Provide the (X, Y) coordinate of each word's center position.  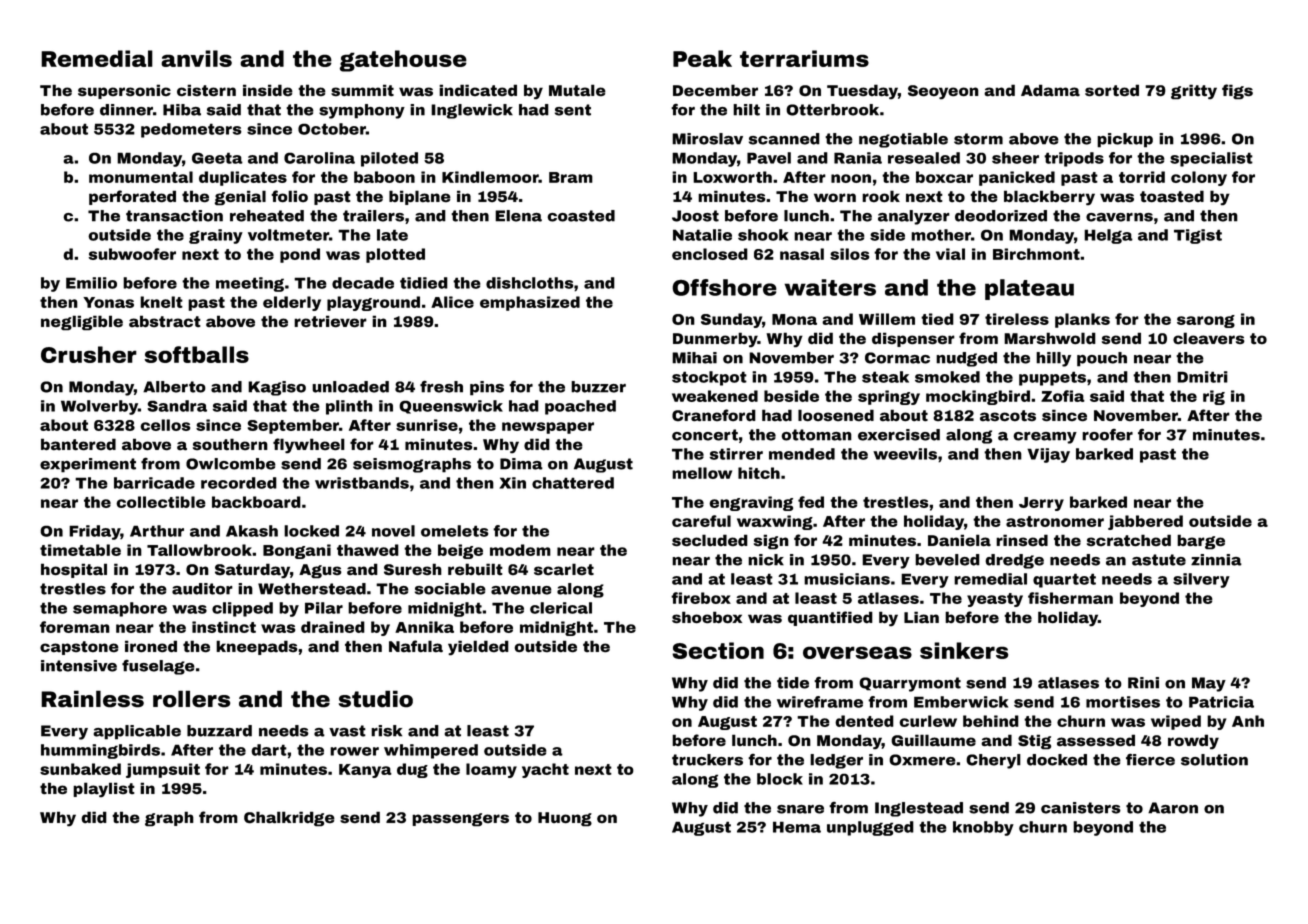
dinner (126, 110)
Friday (95, 532)
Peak (702, 58)
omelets (455, 531)
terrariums (804, 58)
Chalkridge (289, 819)
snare (800, 809)
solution (1214, 760)
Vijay (1048, 455)
